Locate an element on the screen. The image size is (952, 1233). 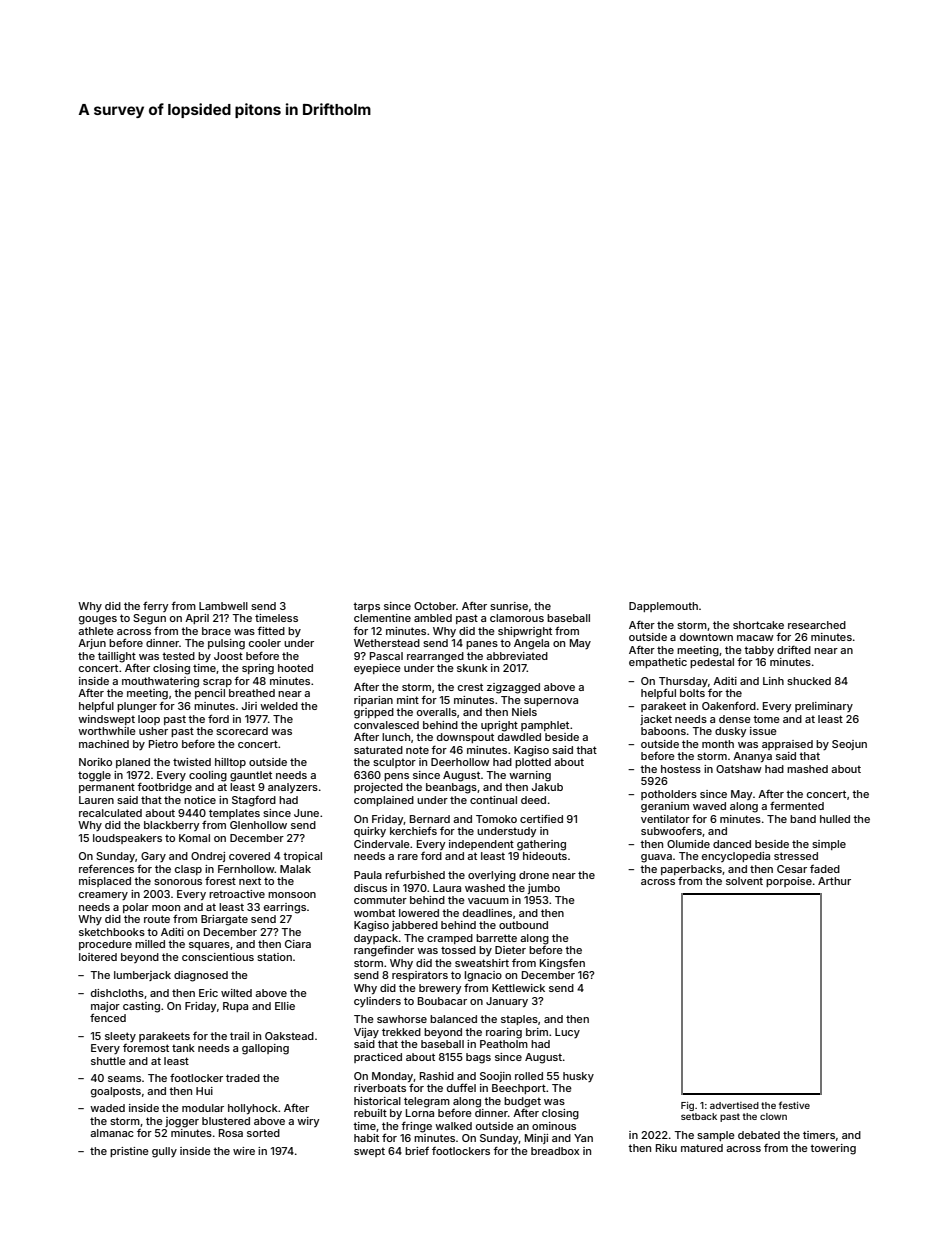
fitted is located at coordinates (271, 630).
